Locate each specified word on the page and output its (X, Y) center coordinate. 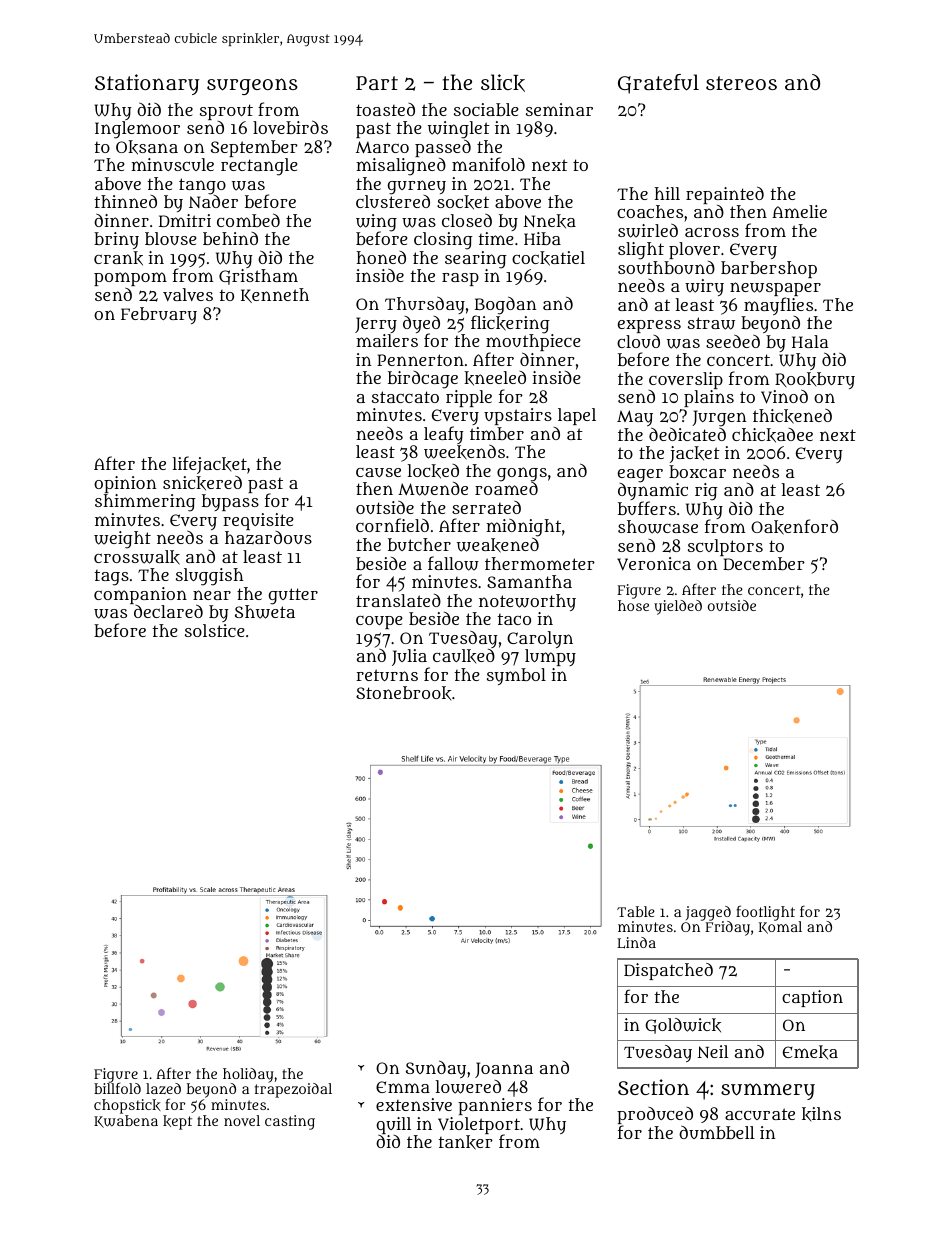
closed (467, 220)
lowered (468, 1087)
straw (711, 323)
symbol (516, 676)
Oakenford (794, 527)
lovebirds (290, 127)
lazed (163, 1088)
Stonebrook (403, 693)
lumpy (550, 657)
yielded (678, 607)
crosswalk (137, 557)
